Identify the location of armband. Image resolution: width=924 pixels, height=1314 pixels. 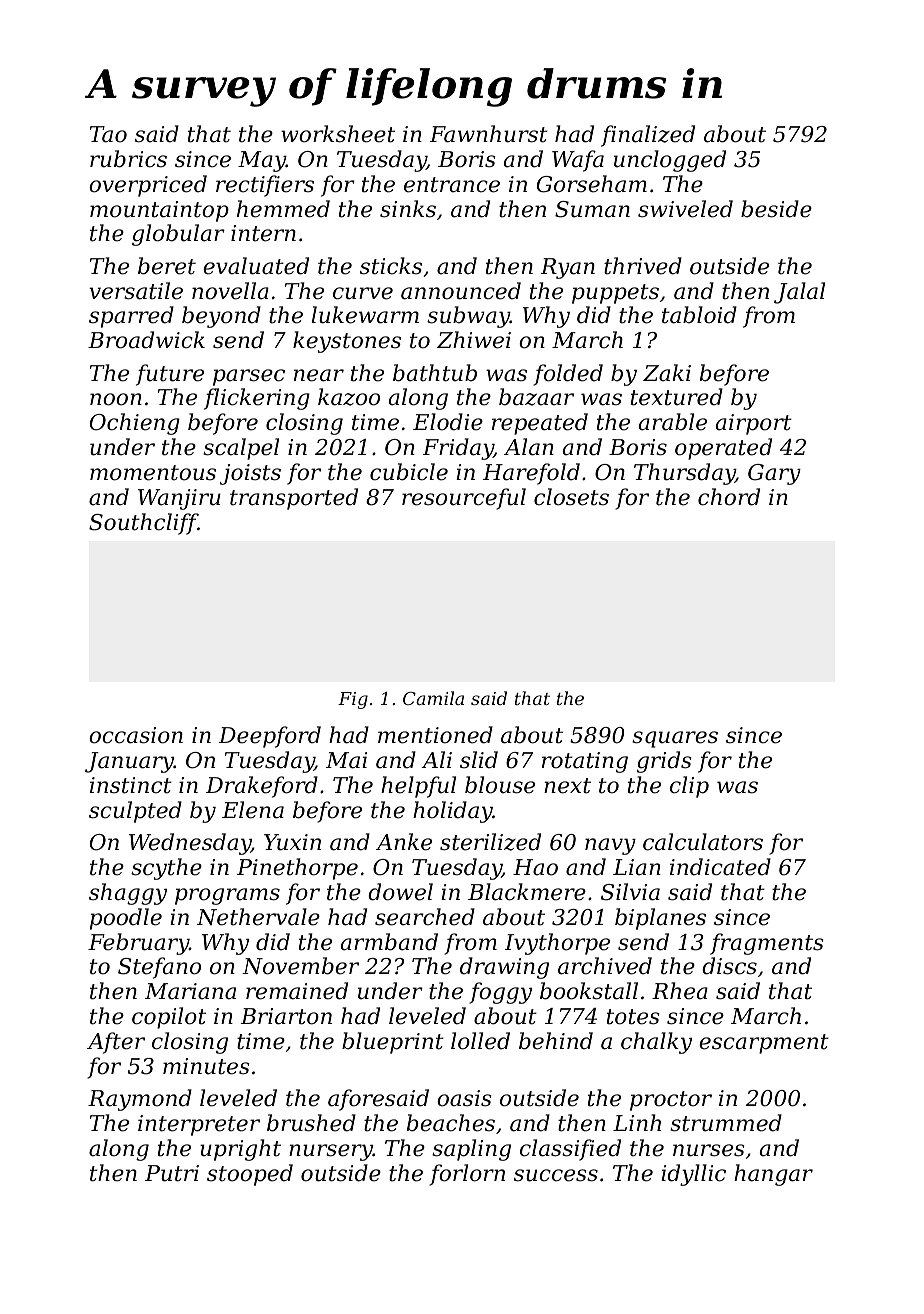
(389, 942).
